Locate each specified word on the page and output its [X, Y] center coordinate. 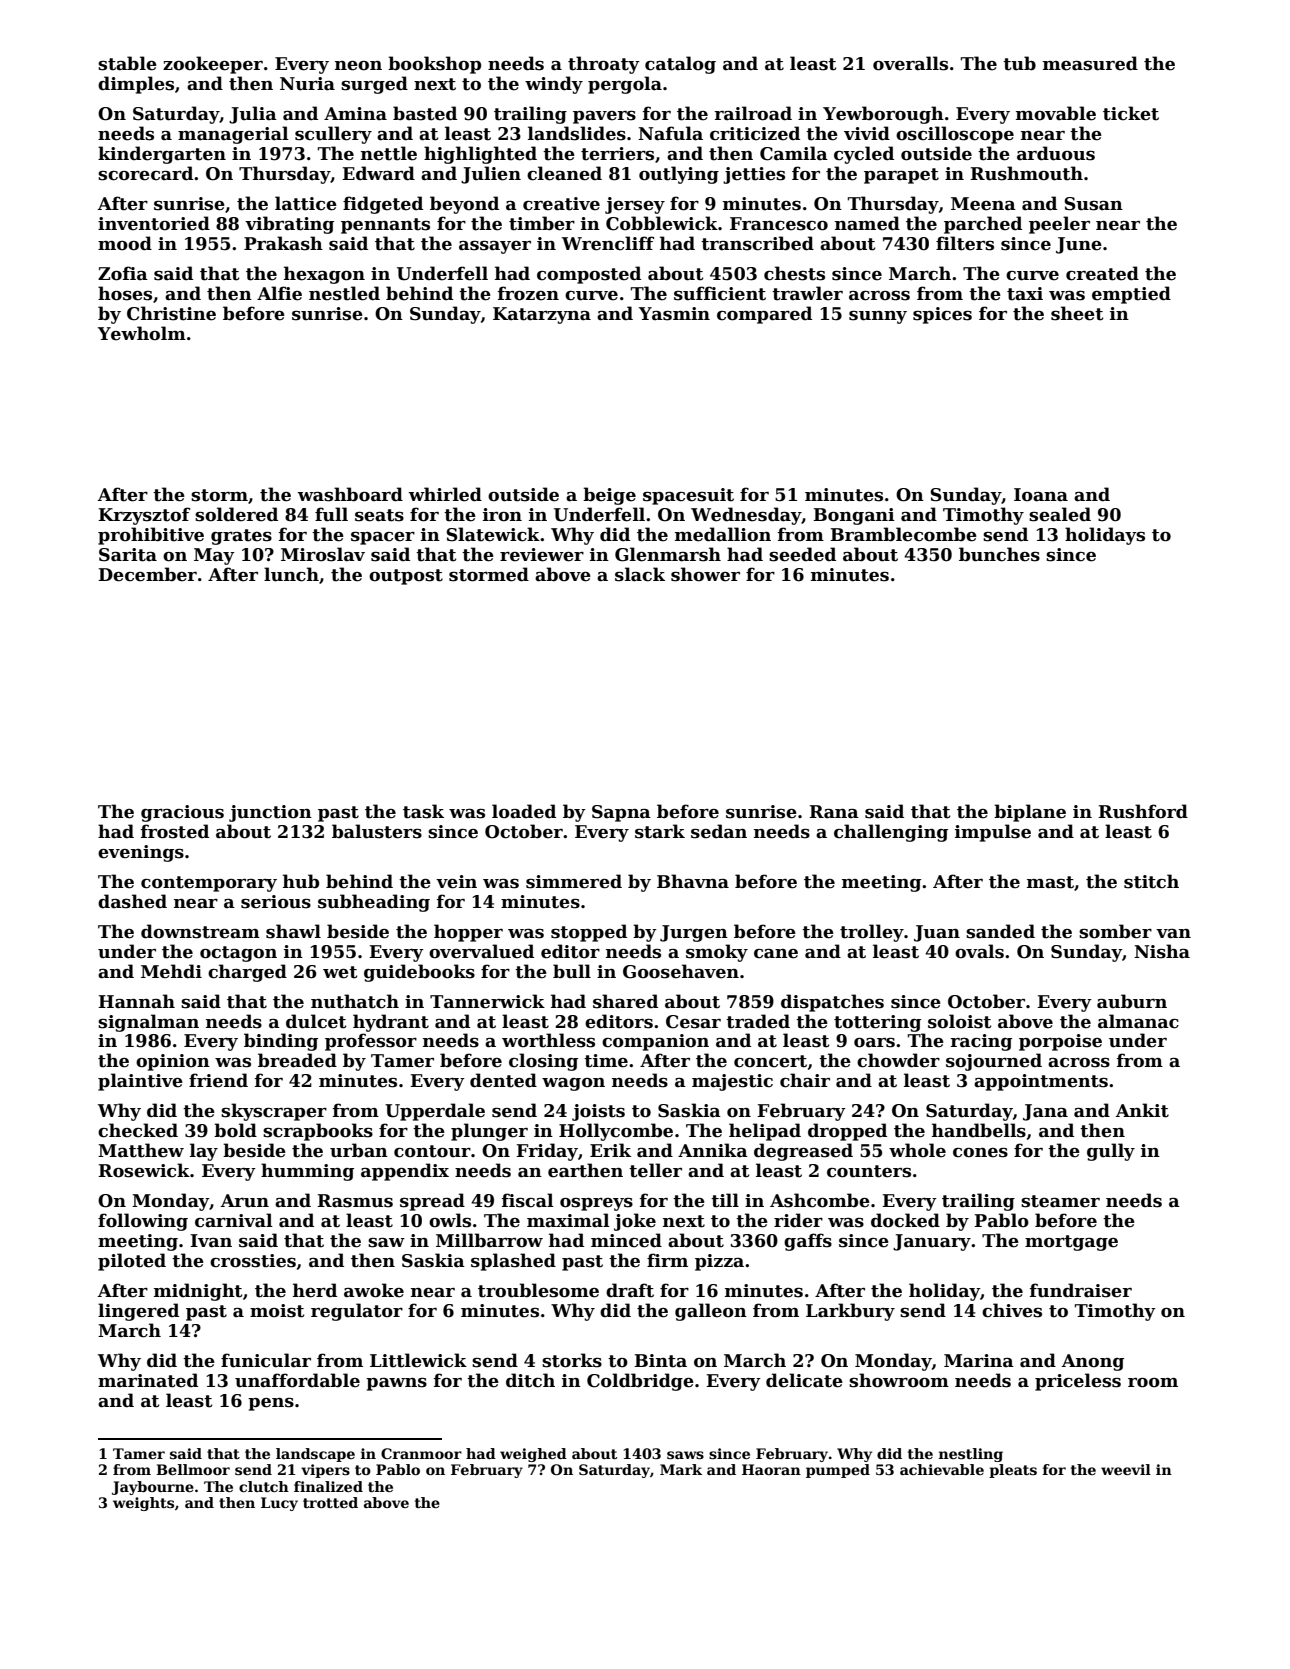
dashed [132, 901]
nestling [971, 1455]
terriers [617, 154]
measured [1090, 63]
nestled [344, 293]
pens [271, 1404]
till [725, 1200]
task [423, 811]
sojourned [994, 1062]
